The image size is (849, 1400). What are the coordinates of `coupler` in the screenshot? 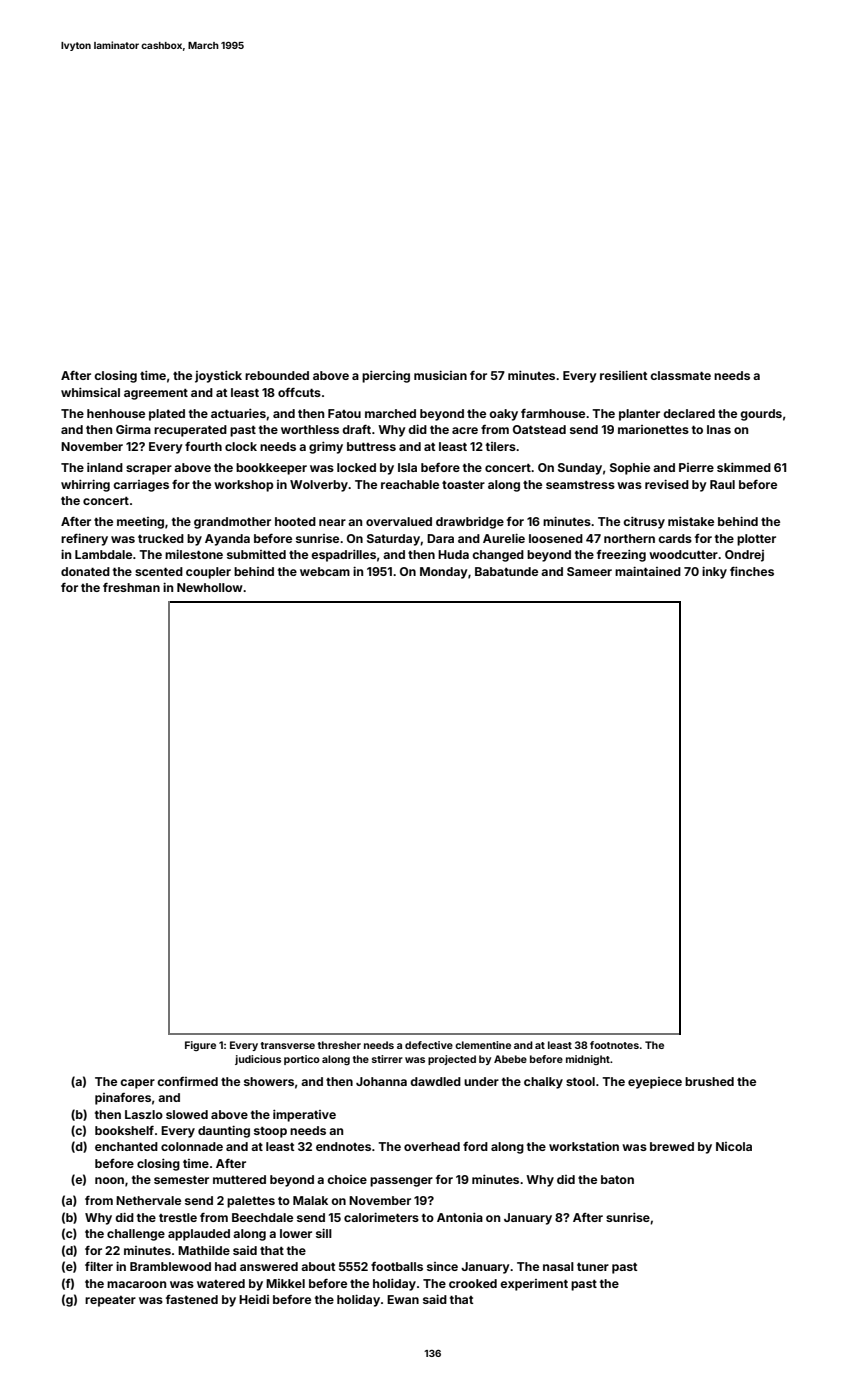 It's located at (208, 573).
